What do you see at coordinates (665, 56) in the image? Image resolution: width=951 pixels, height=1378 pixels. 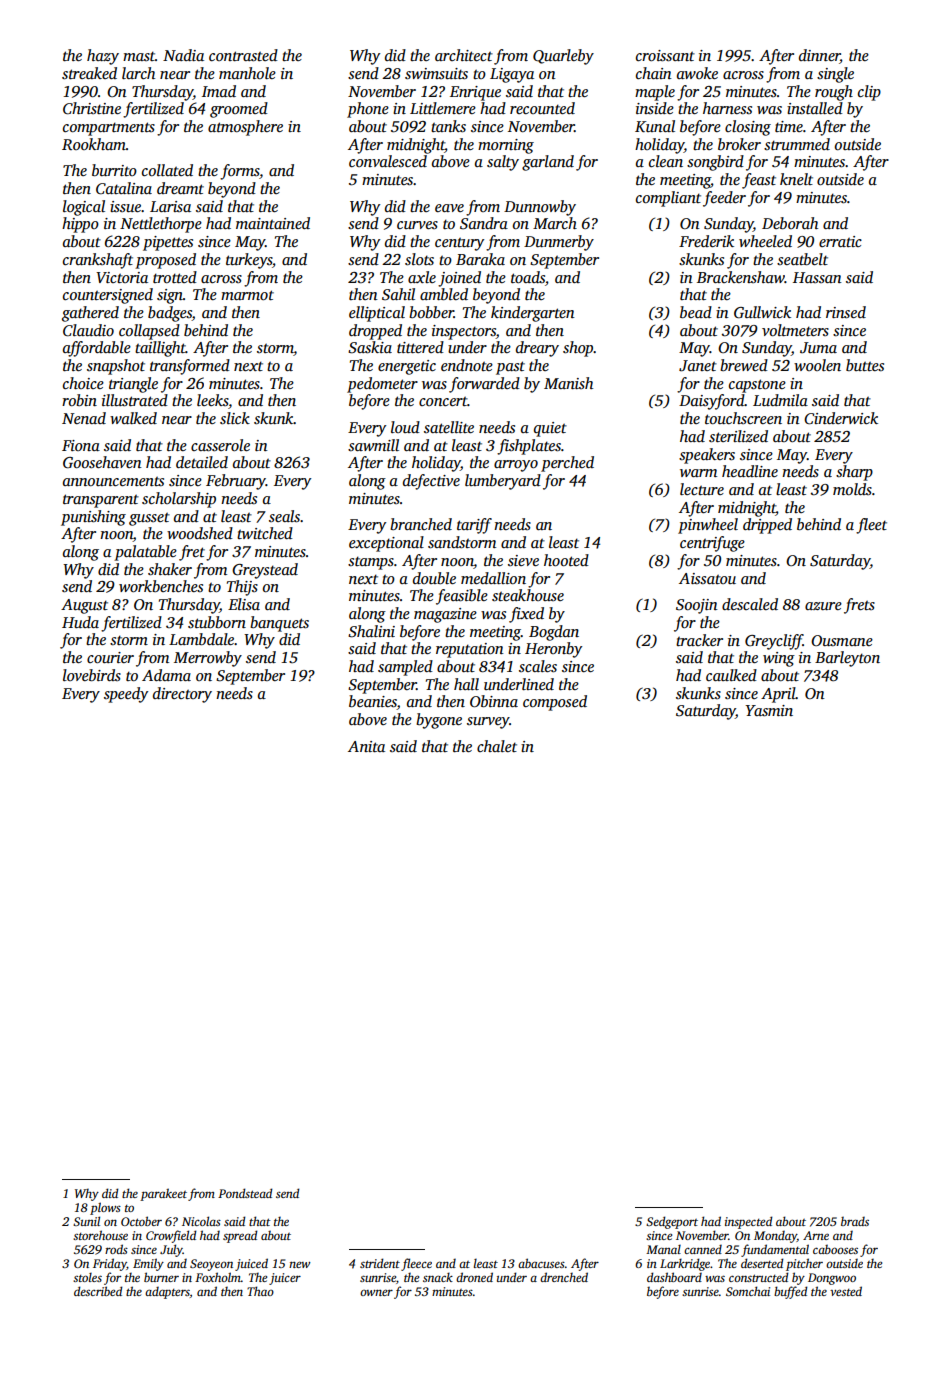 I see `croissant` at bounding box center [665, 56].
